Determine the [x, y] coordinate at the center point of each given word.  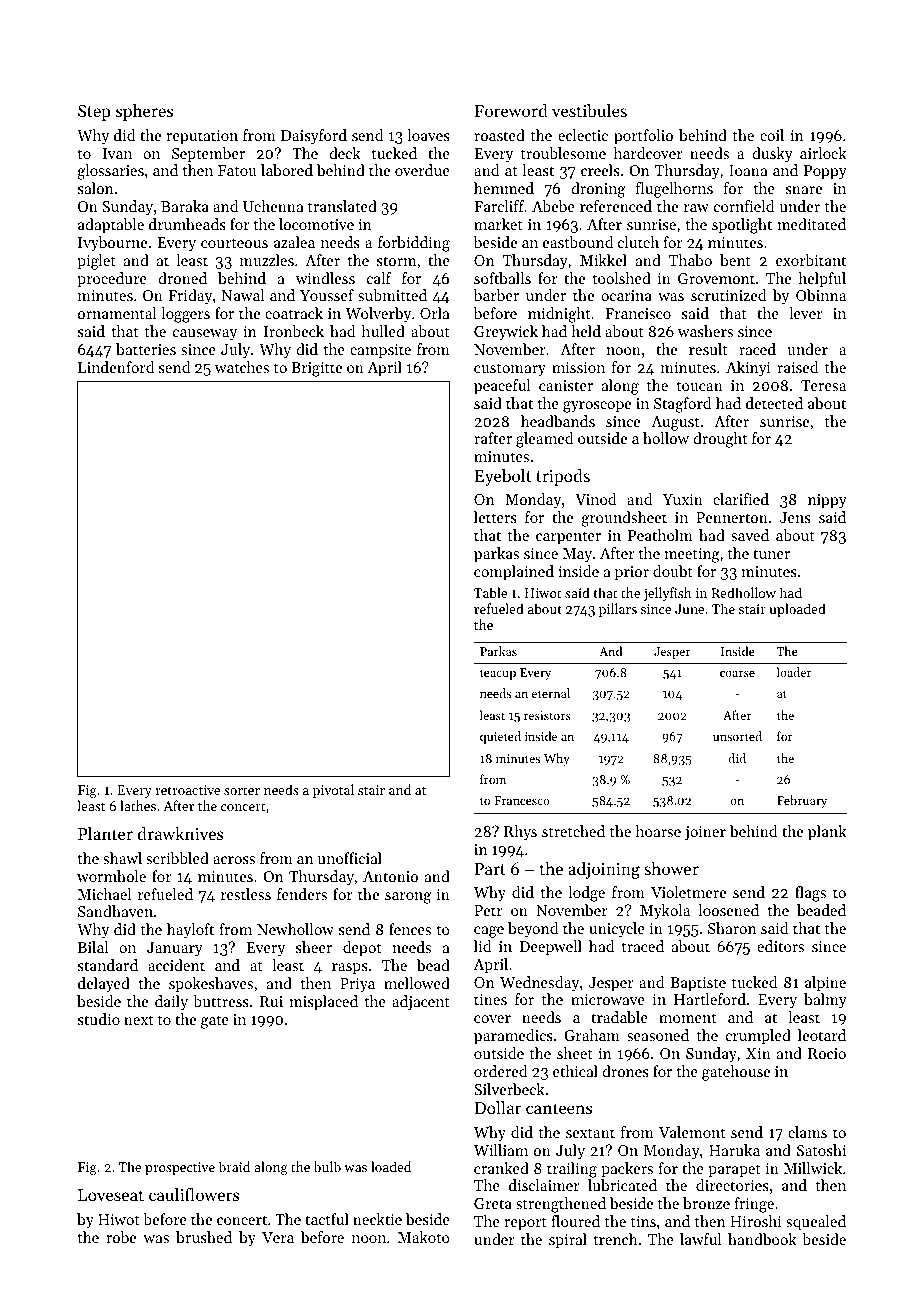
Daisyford [314, 137]
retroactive [187, 790]
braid [234, 1166]
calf [379, 278]
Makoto [424, 1237]
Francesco [521, 800]
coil [772, 135]
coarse [737, 674]
